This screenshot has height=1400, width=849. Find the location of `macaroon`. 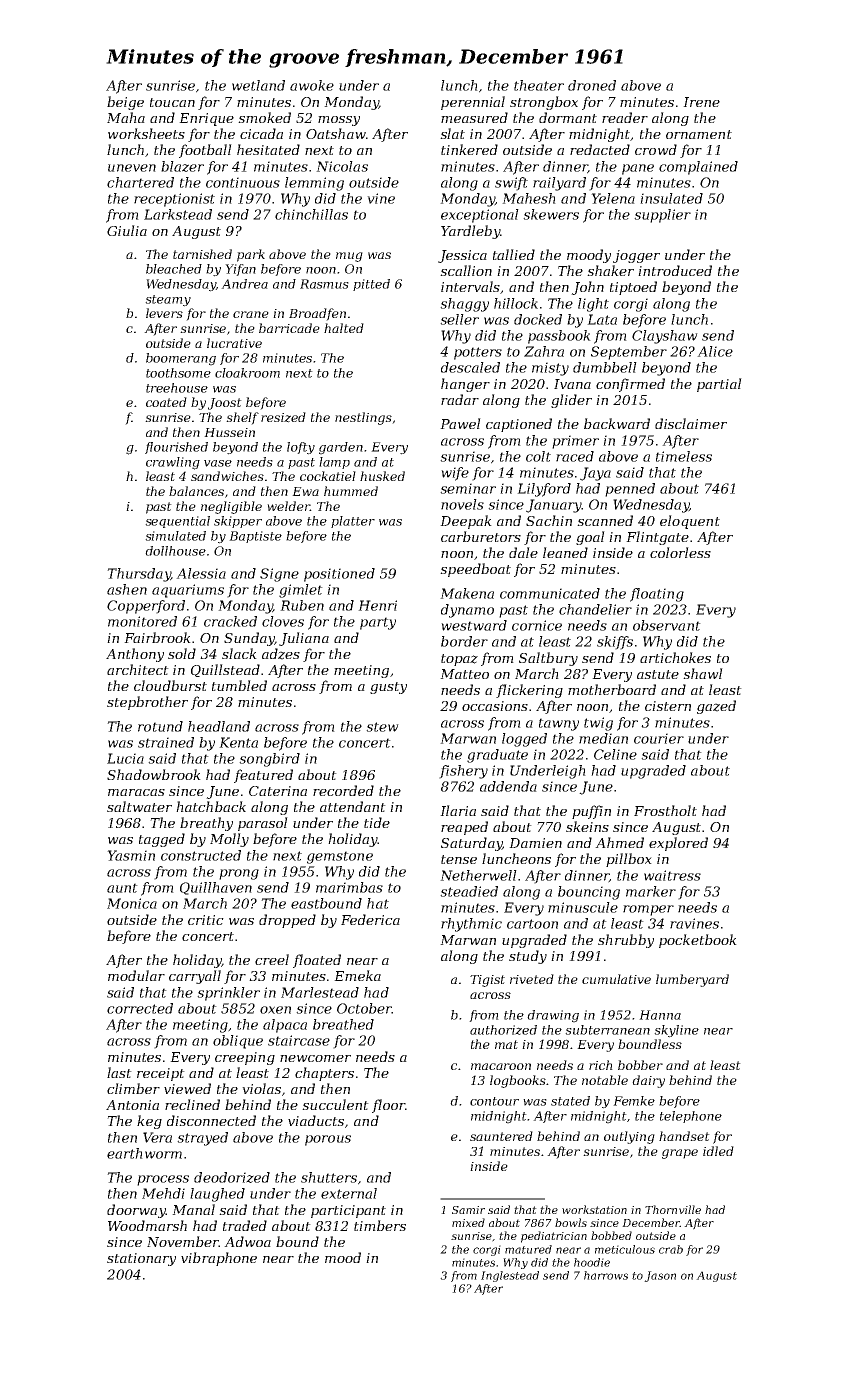

macaroon is located at coordinates (501, 1066).
